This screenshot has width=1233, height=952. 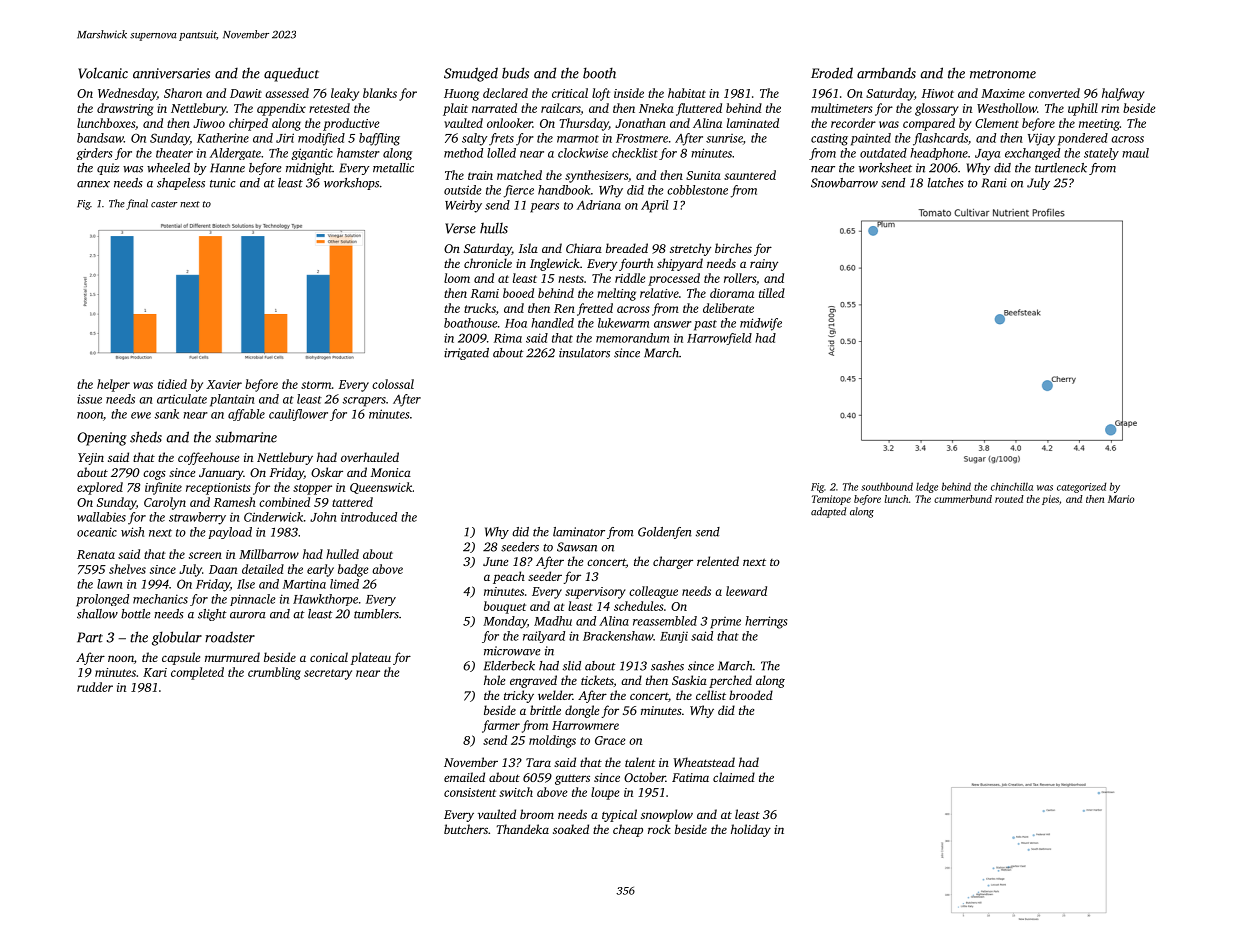 I want to click on rainy, so click(x=764, y=265).
